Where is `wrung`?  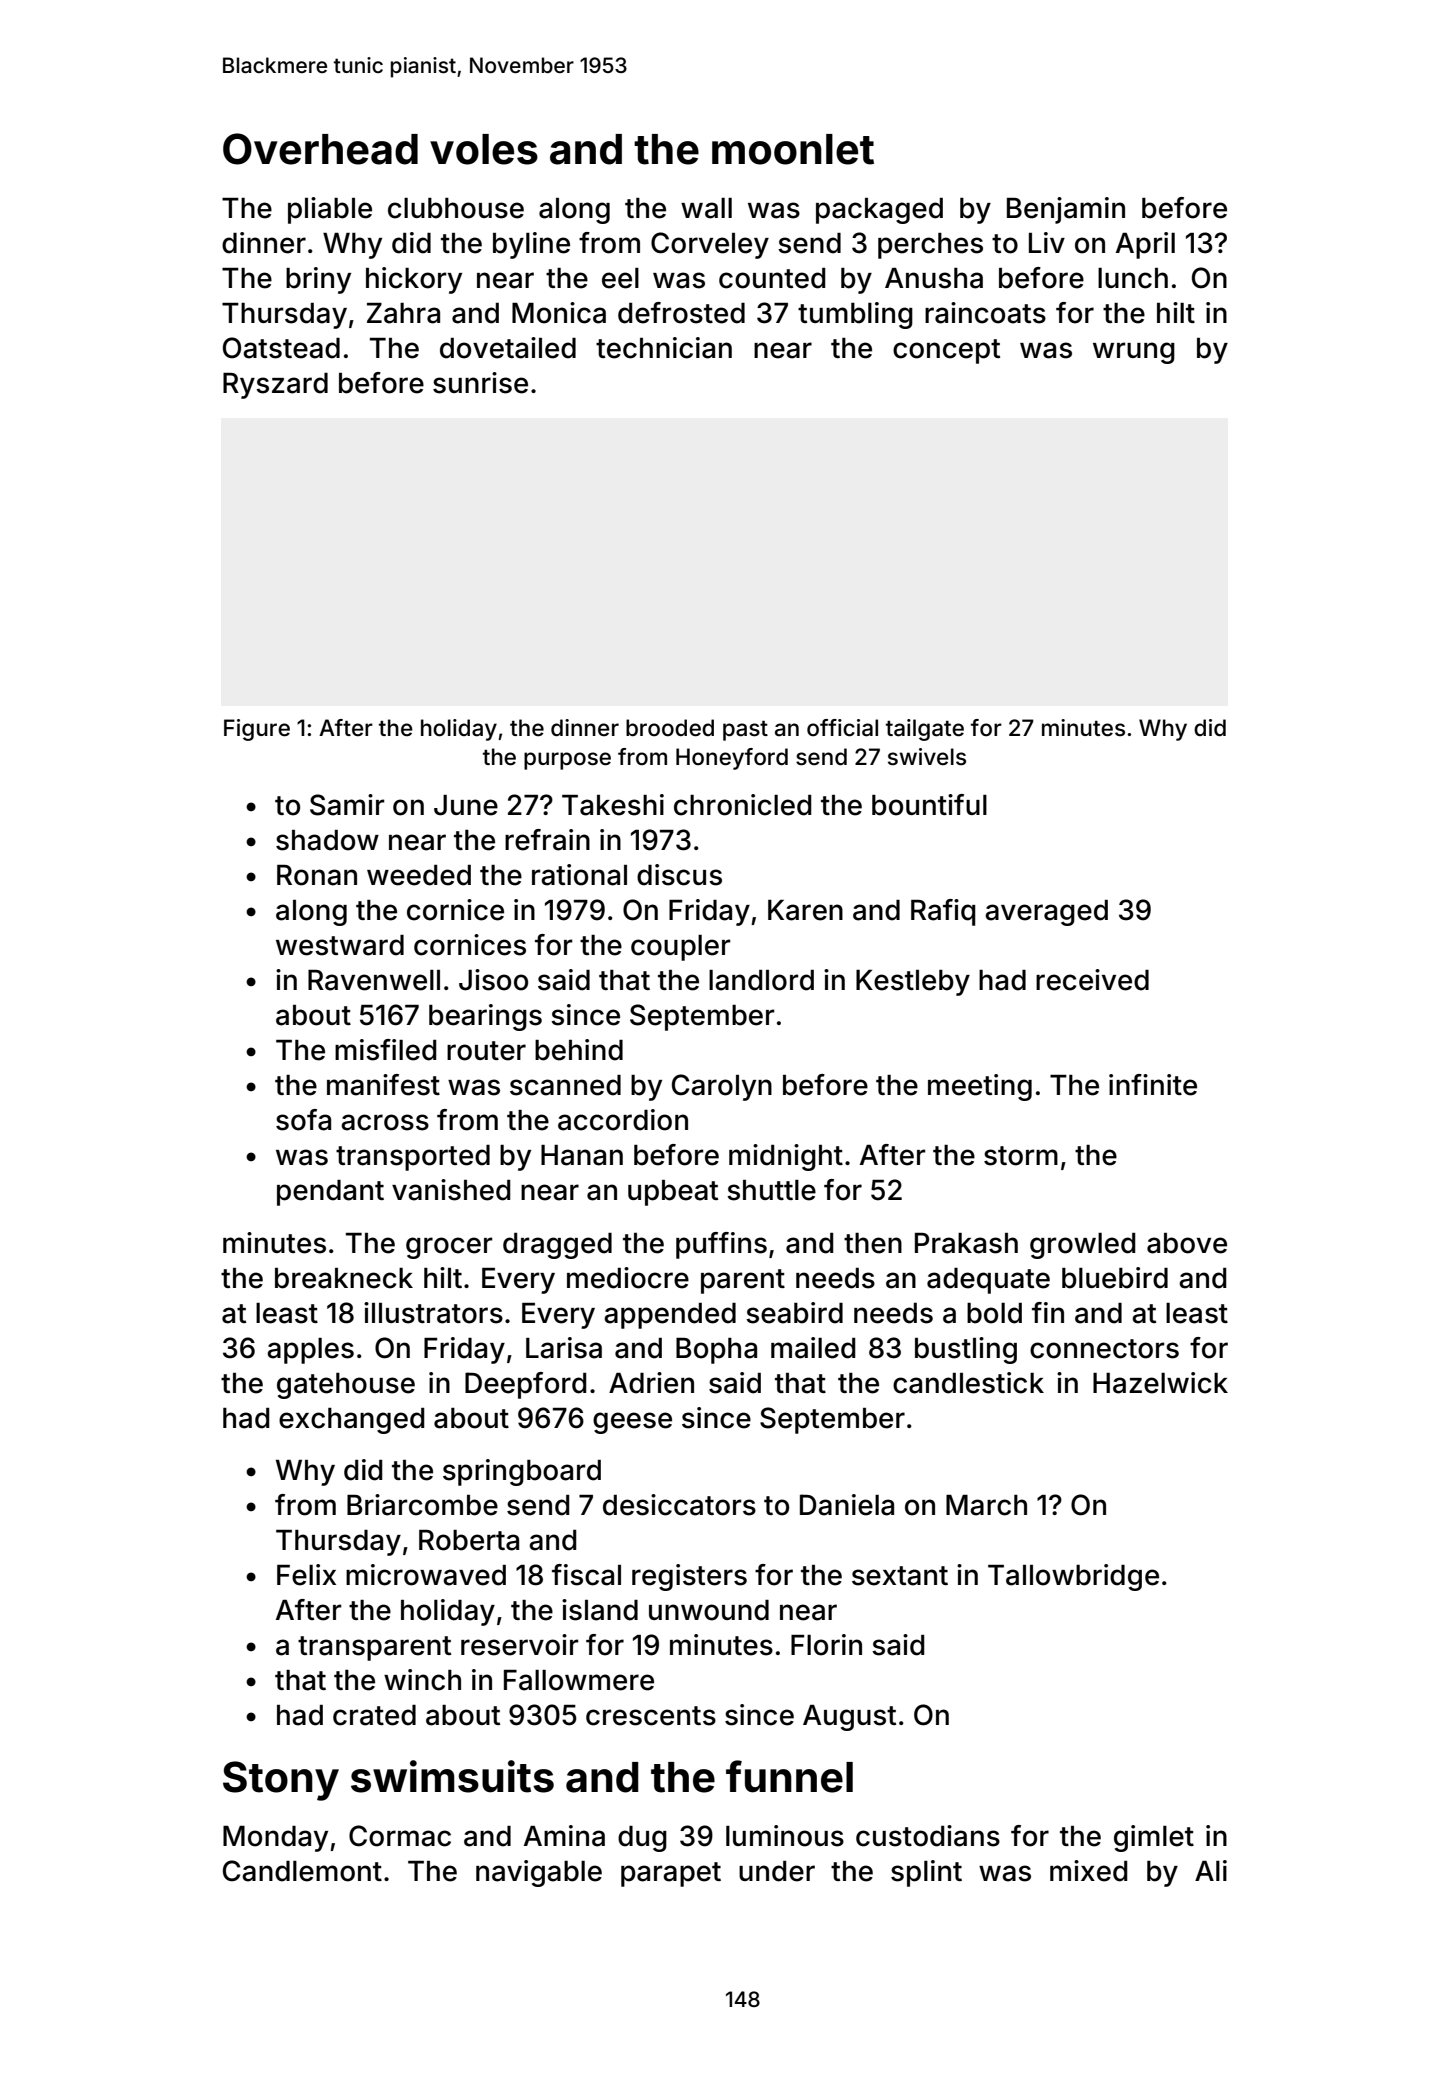
wrung is located at coordinates (1134, 353).
